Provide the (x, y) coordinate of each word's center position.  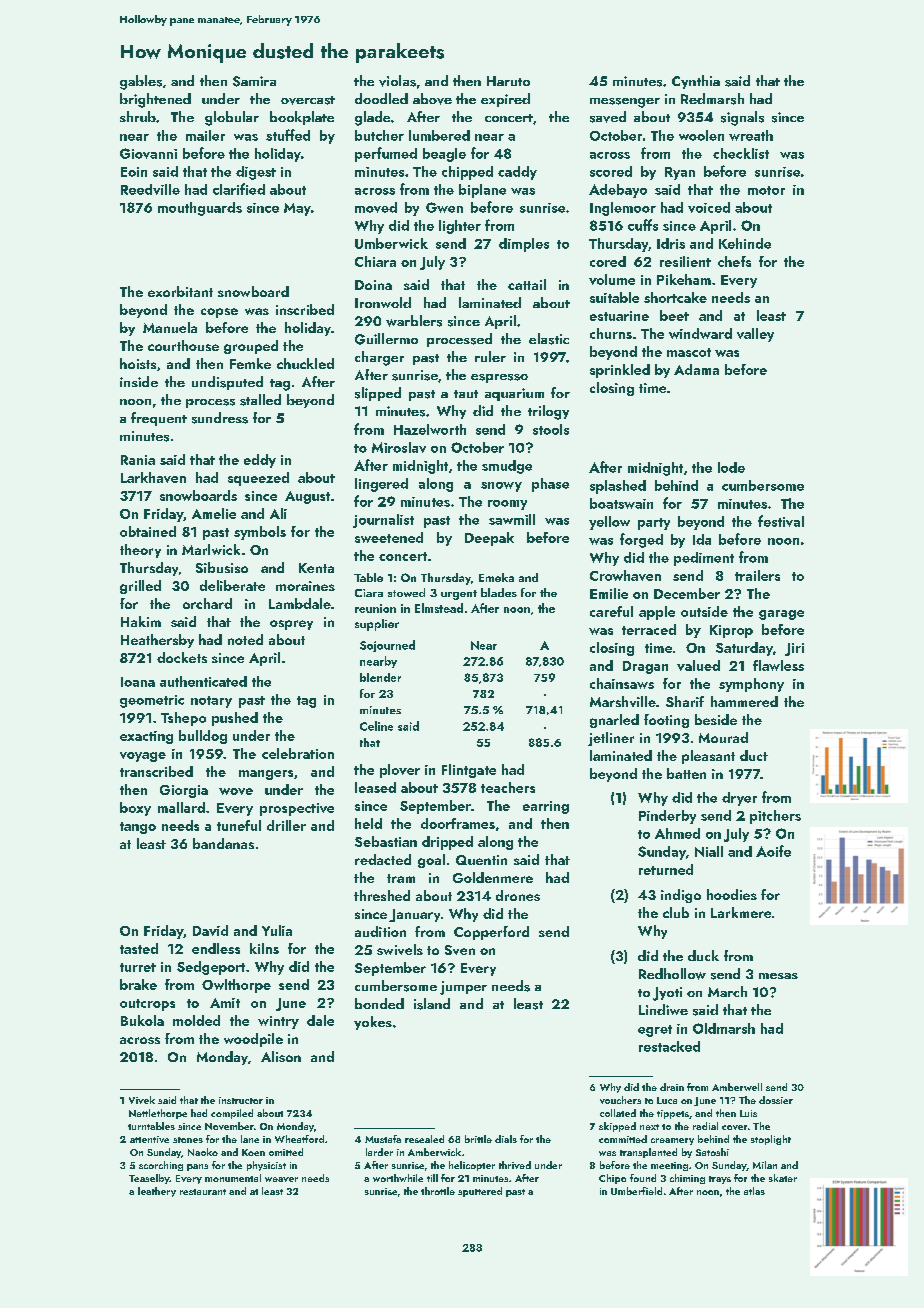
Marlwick (211, 549)
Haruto (508, 81)
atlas (754, 1191)
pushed (235, 719)
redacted (383, 859)
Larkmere (741, 912)
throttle (438, 1191)
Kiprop (731, 631)
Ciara (369, 593)
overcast (308, 100)
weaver (281, 1179)
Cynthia (696, 82)
